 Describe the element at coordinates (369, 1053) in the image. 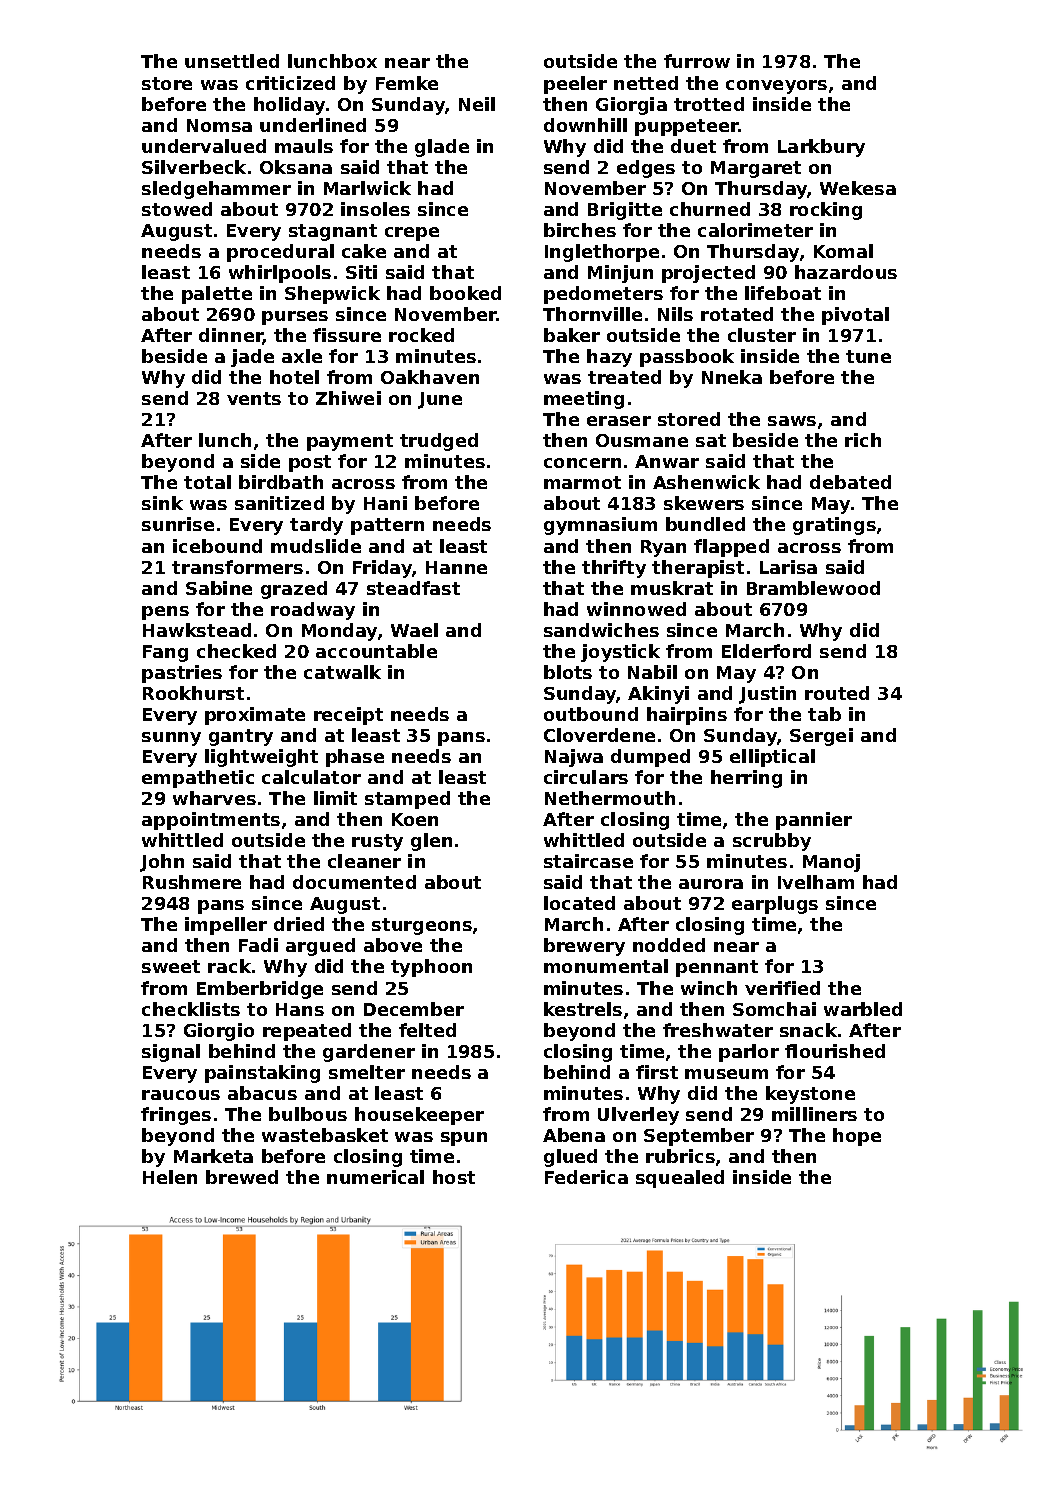

I see `gardener` at that location.
